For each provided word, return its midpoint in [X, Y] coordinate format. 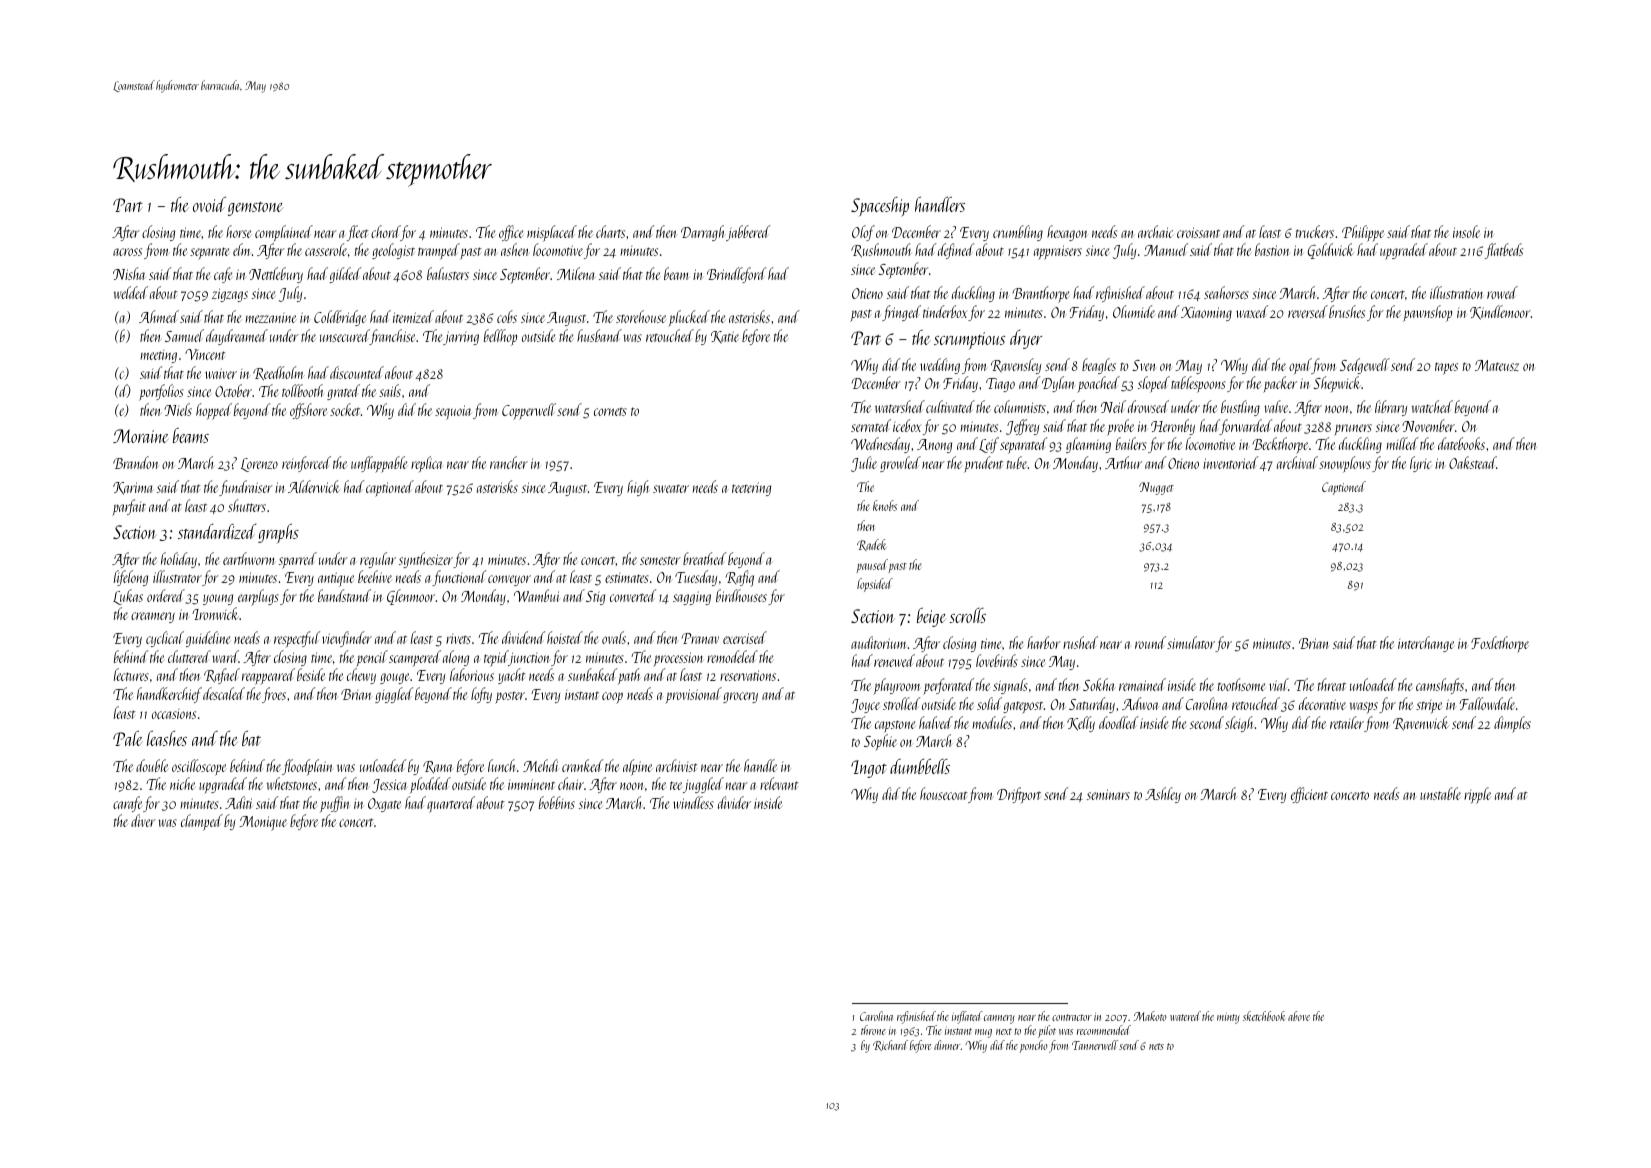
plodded [430, 785]
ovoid [209, 204]
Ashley [1163, 795]
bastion [1272, 249]
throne [873, 1030]
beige [931, 617]
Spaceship [880, 207]
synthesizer [426, 560]
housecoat [944, 793]
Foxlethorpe [1500, 644]
